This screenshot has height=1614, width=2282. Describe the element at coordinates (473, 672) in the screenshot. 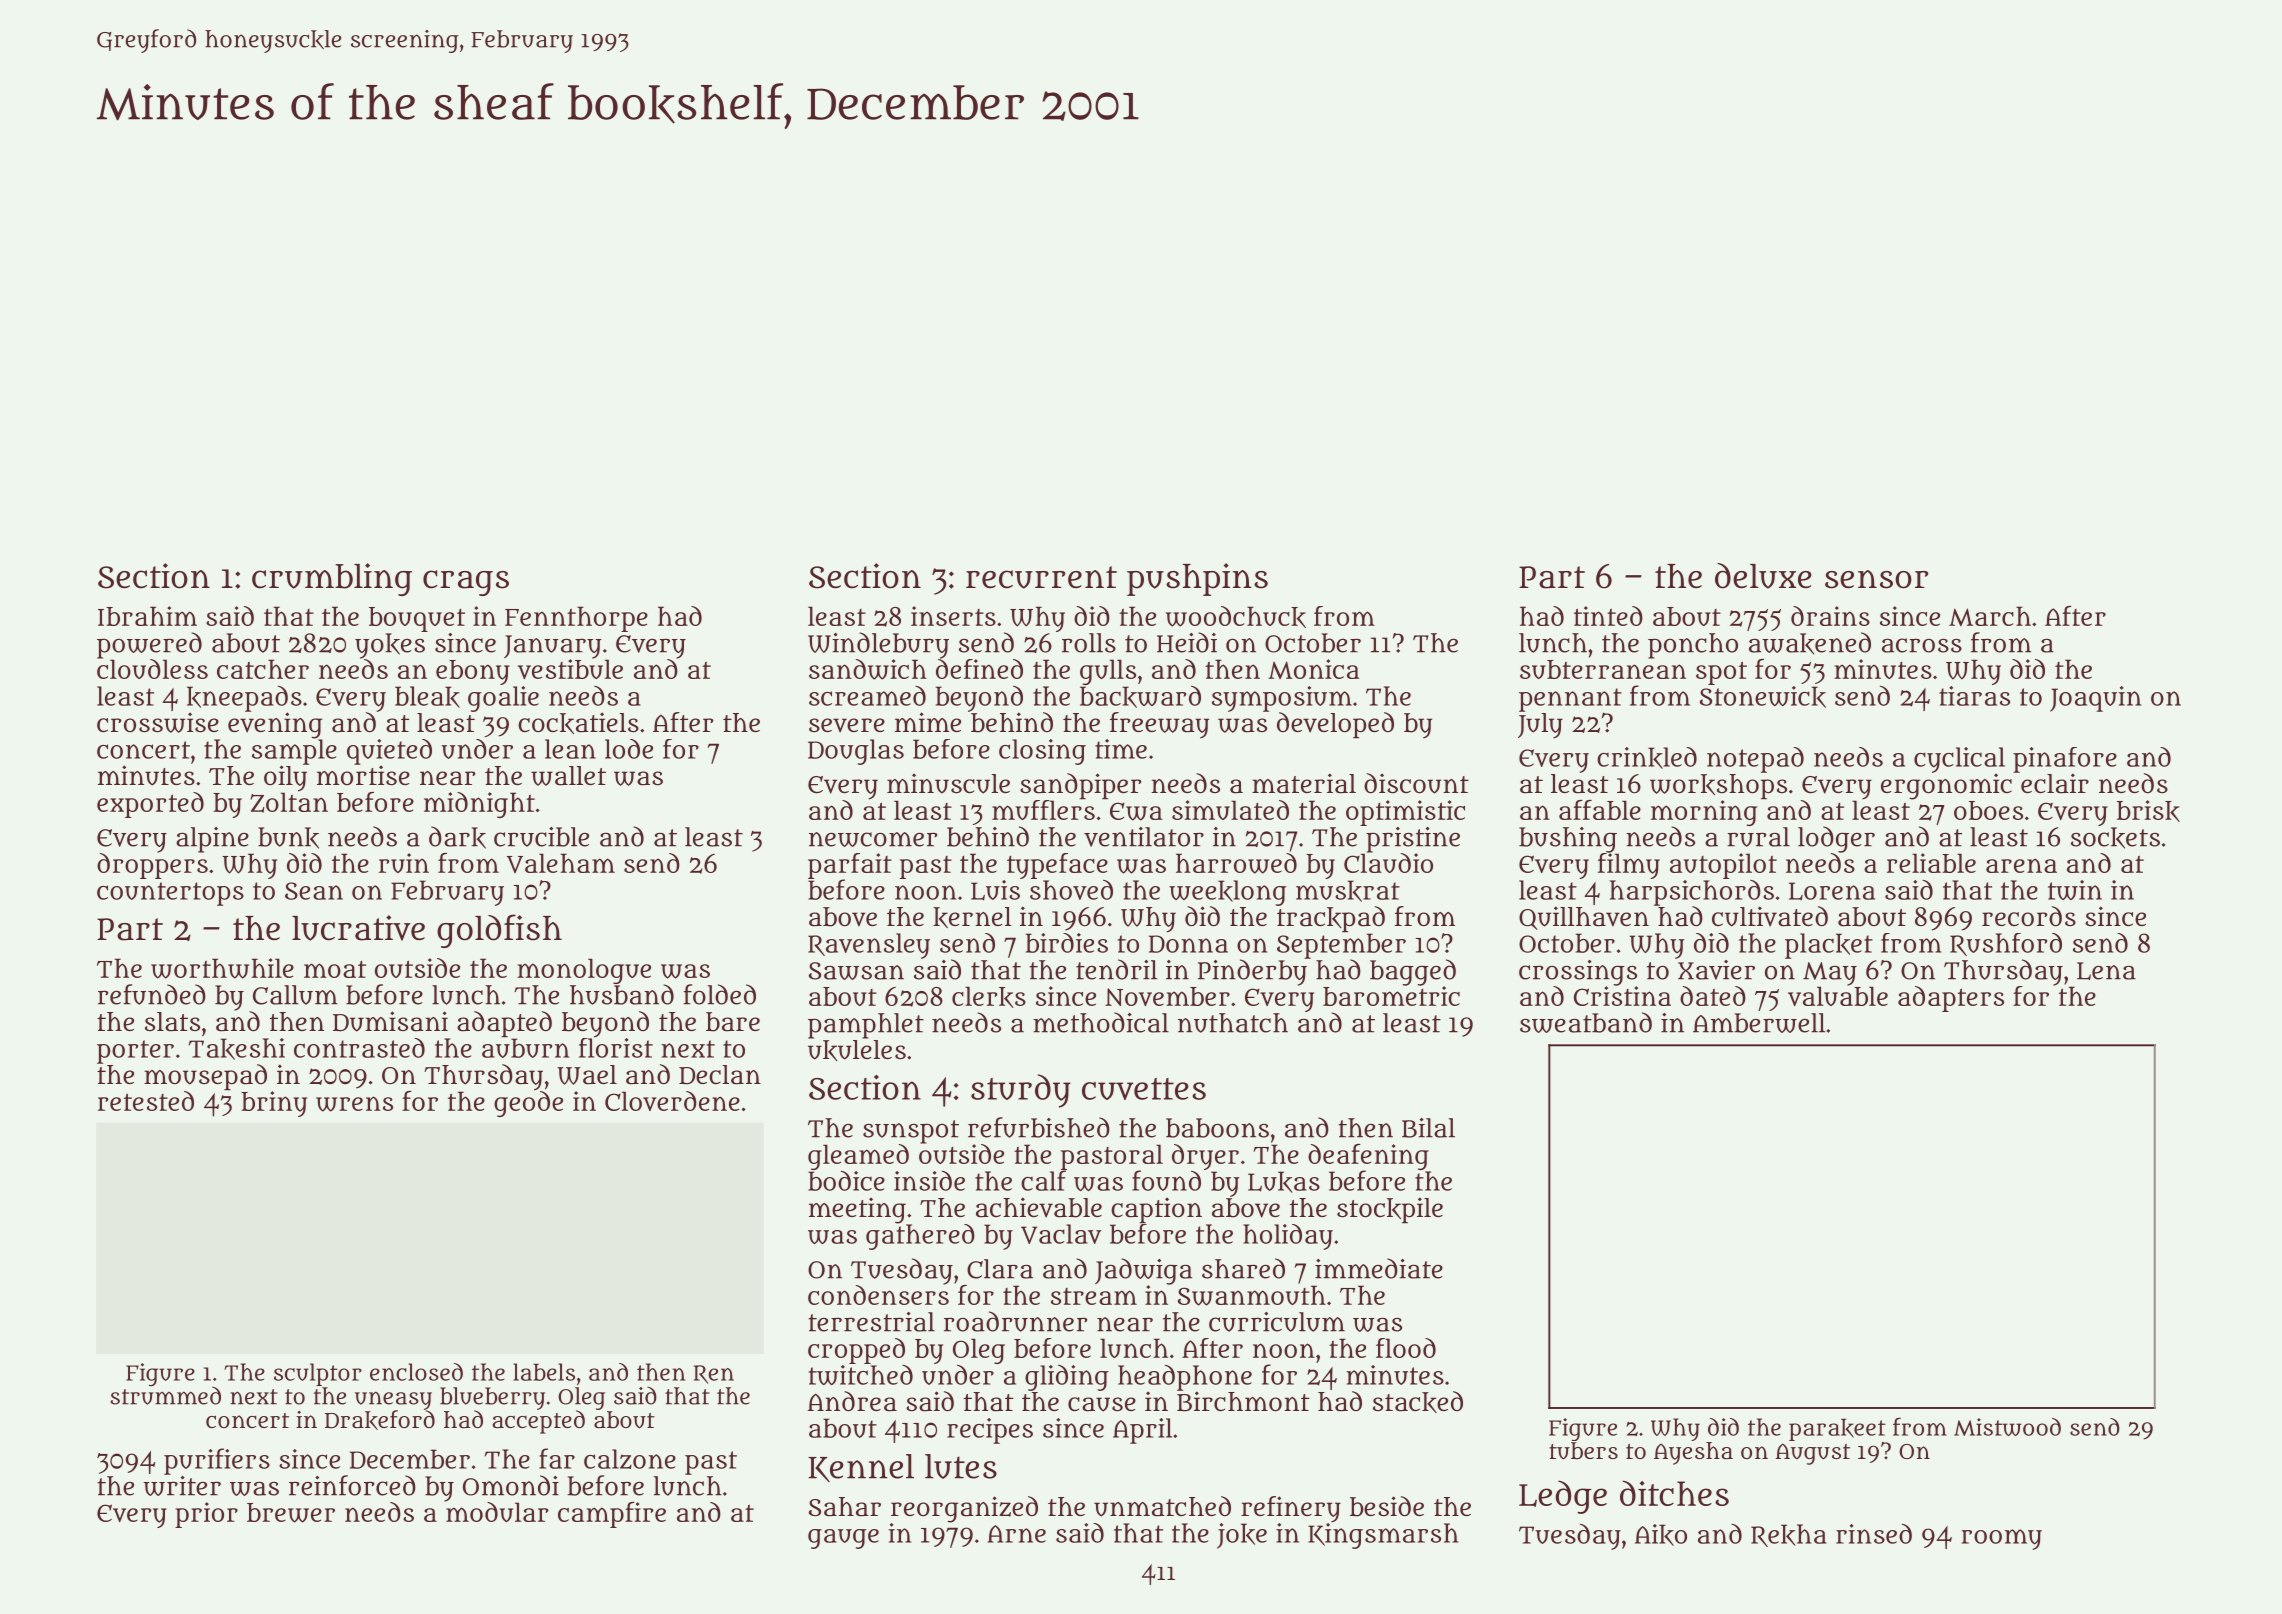

I see `ebony` at that location.
